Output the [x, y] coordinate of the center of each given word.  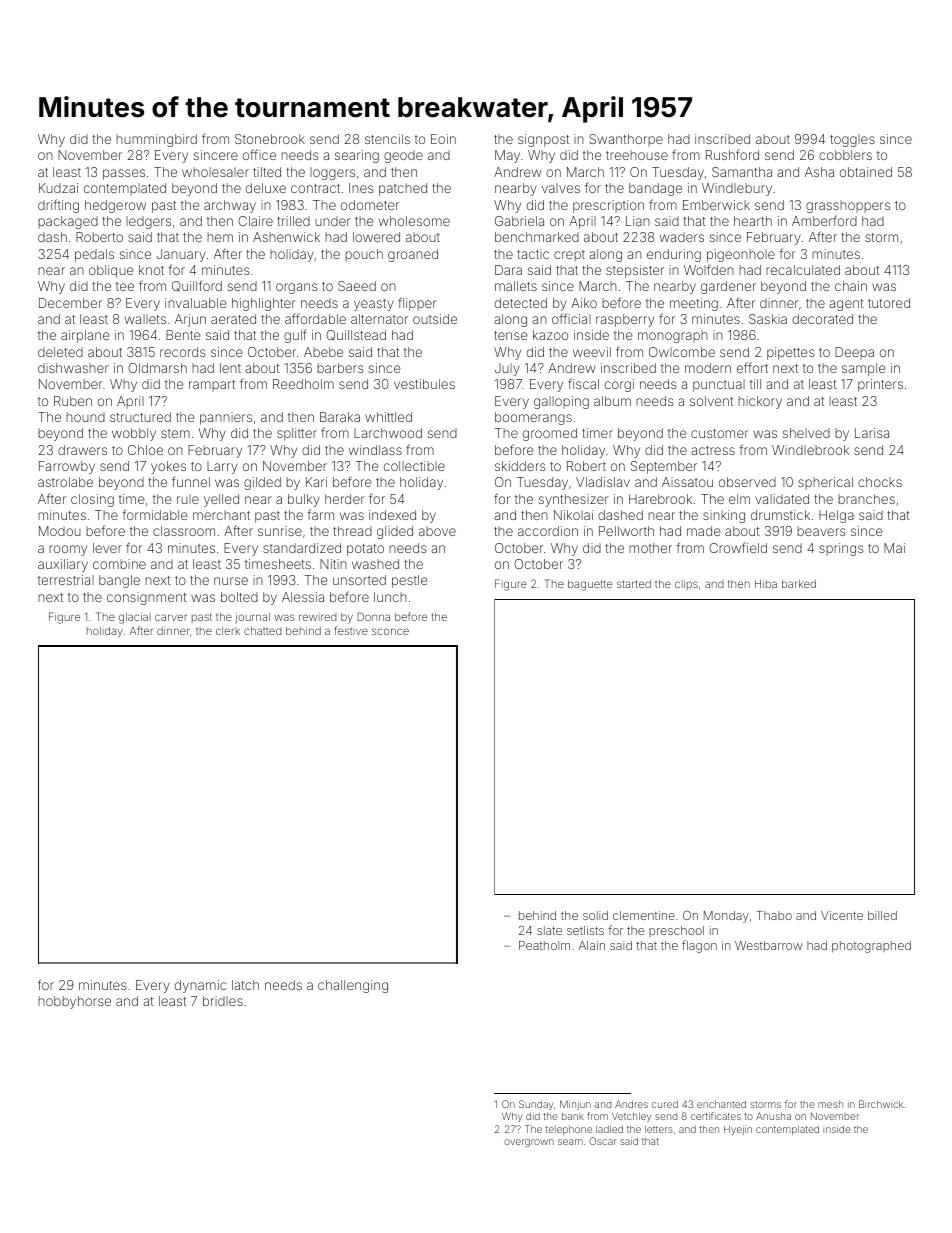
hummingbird [156, 140]
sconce [390, 631]
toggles [852, 140]
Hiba [766, 584]
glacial [135, 618]
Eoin [443, 139]
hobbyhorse [74, 1002]
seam [570, 1142]
